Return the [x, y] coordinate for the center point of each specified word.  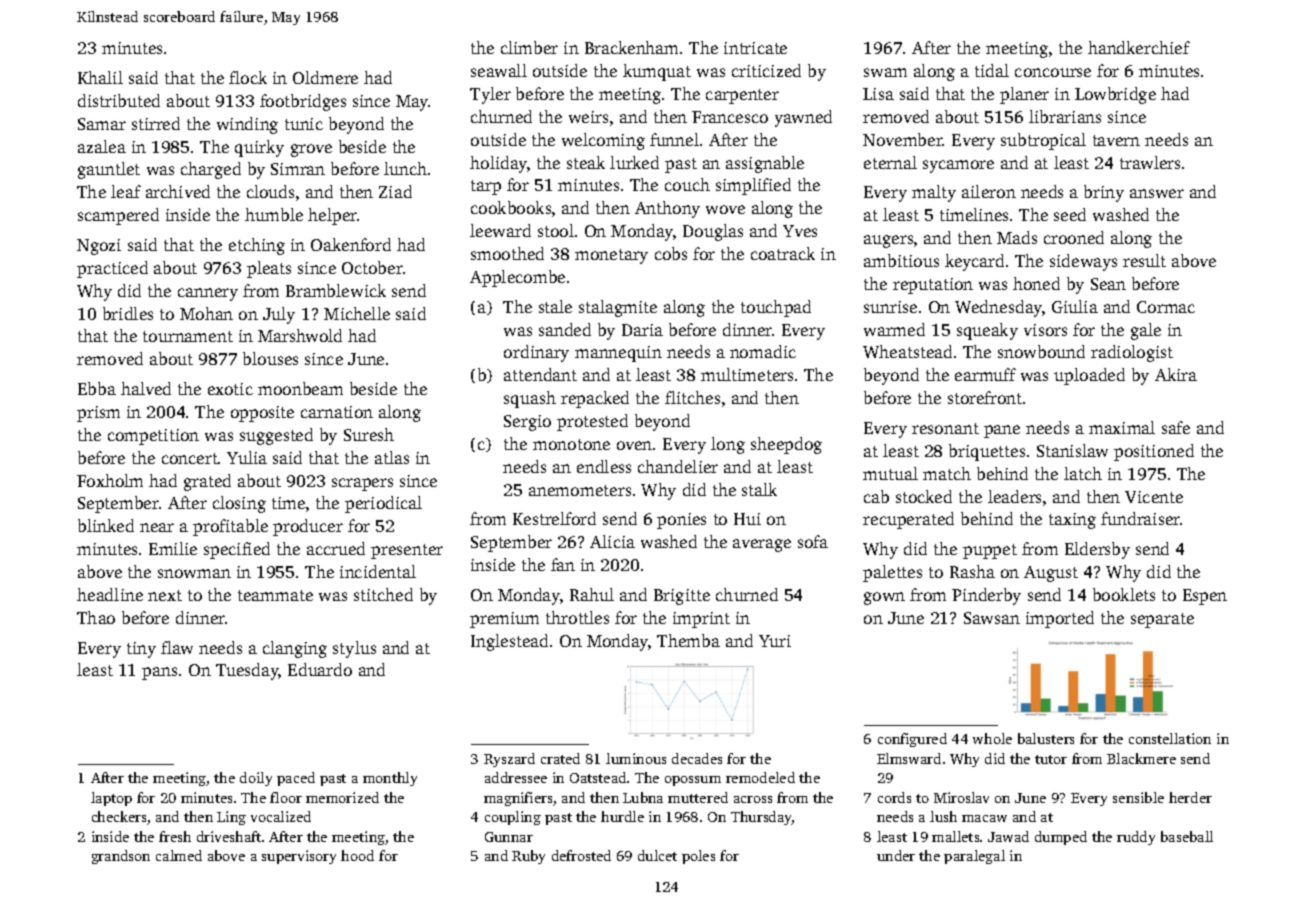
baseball [1187, 836]
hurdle [622, 816]
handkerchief [1139, 47]
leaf [126, 191]
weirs [588, 117]
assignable [765, 164]
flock [248, 77]
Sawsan [992, 618]
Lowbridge [1115, 95]
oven [634, 445]
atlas [392, 457]
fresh [175, 836]
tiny [141, 650]
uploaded [1089, 376]
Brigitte [682, 597]
